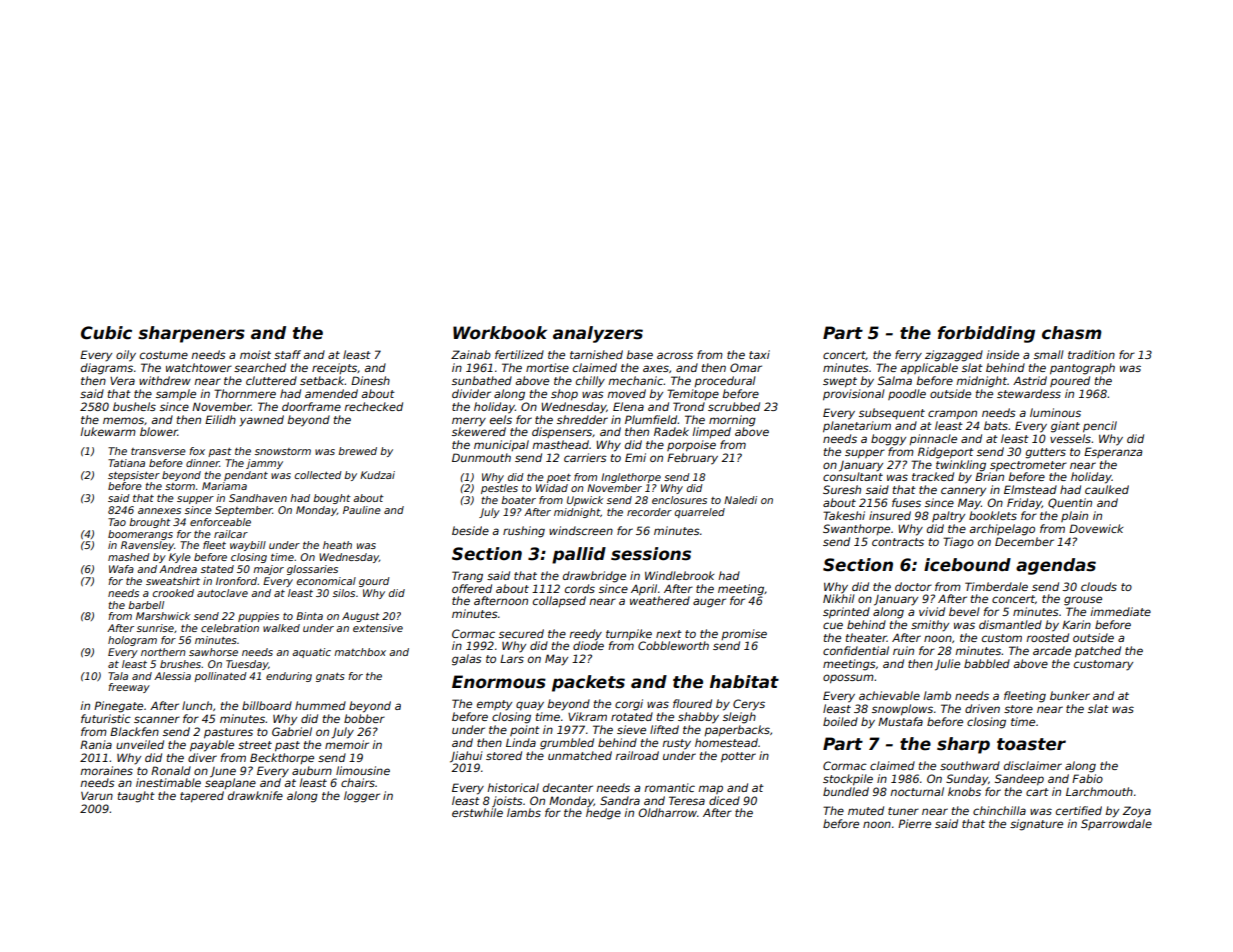 This screenshot has height=952, width=1233. What do you see at coordinates (202, 757) in the screenshot?
I see `diver` at bounding box center [202, 757].
